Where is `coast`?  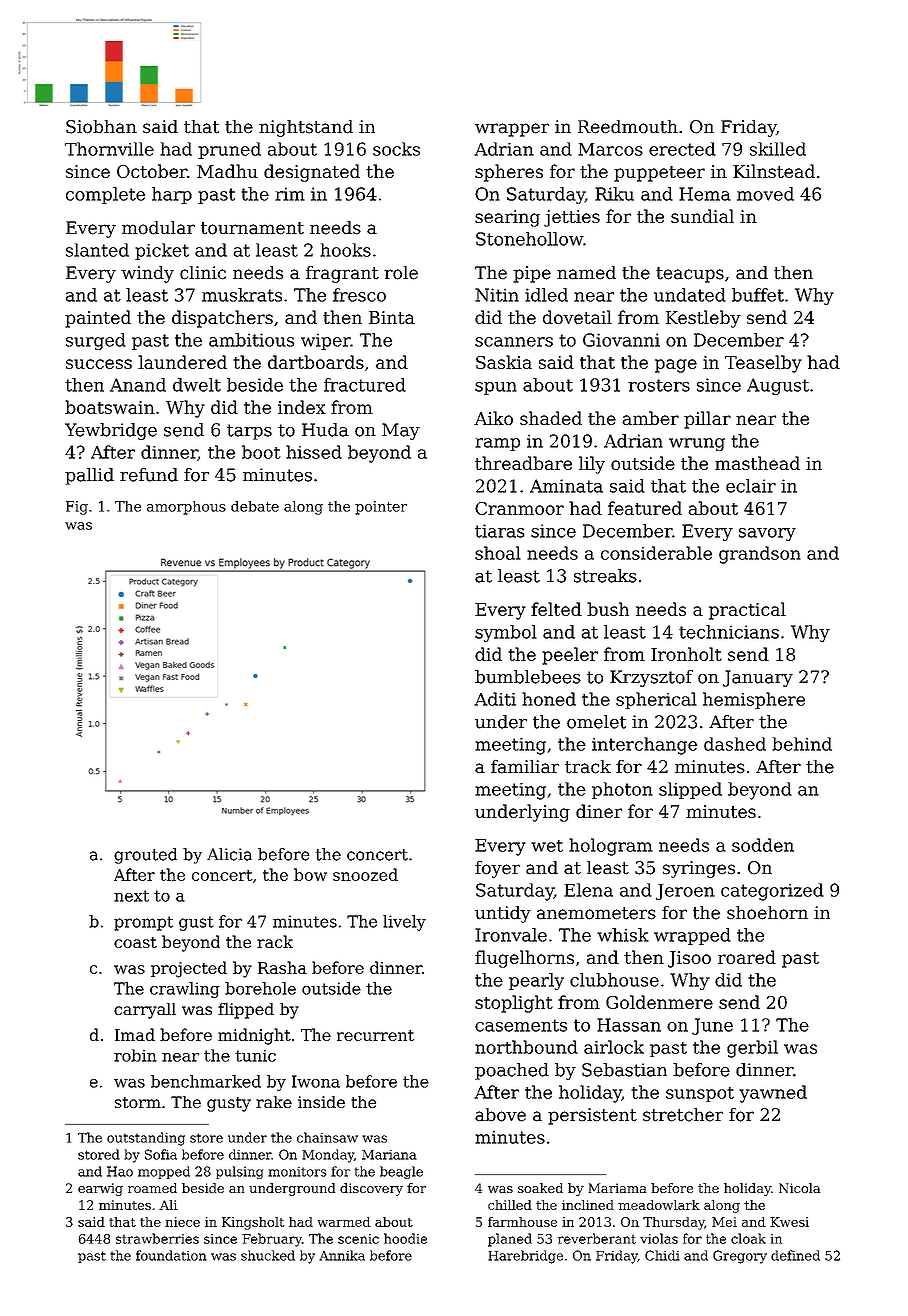 coast is located at coordinates (135, 942).
